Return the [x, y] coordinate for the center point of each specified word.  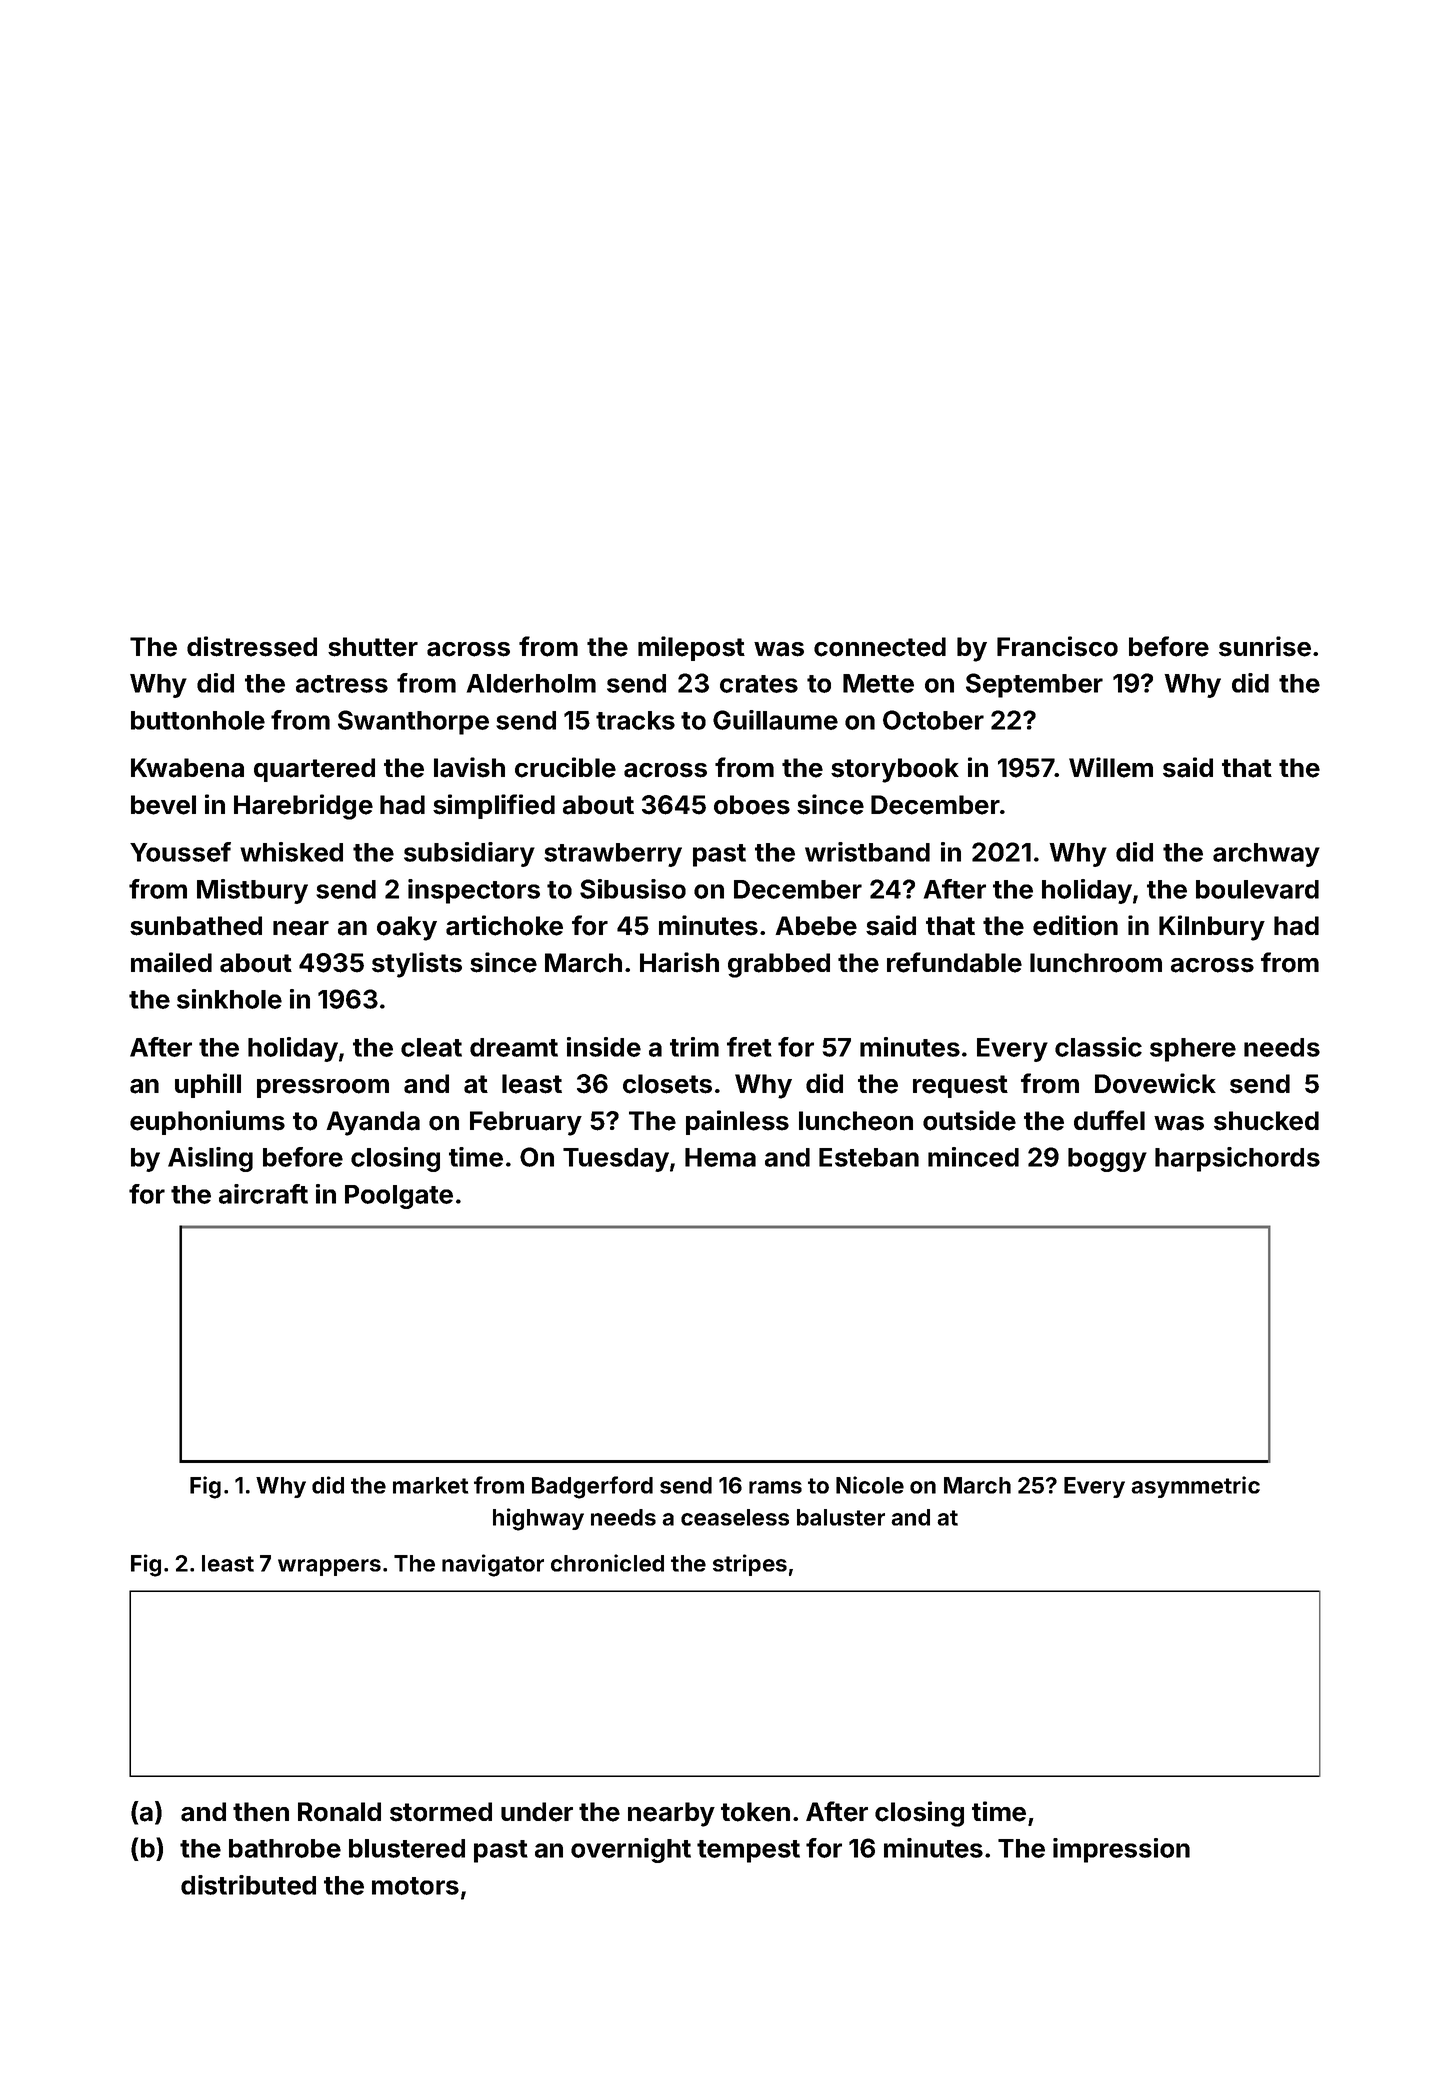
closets [667, 1084]
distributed [248, 1885]
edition [1075, 925]
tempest [748, 1851]
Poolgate [399, 1197]
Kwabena [187, 768]
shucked [1266, 1121]
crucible [565, 767]
